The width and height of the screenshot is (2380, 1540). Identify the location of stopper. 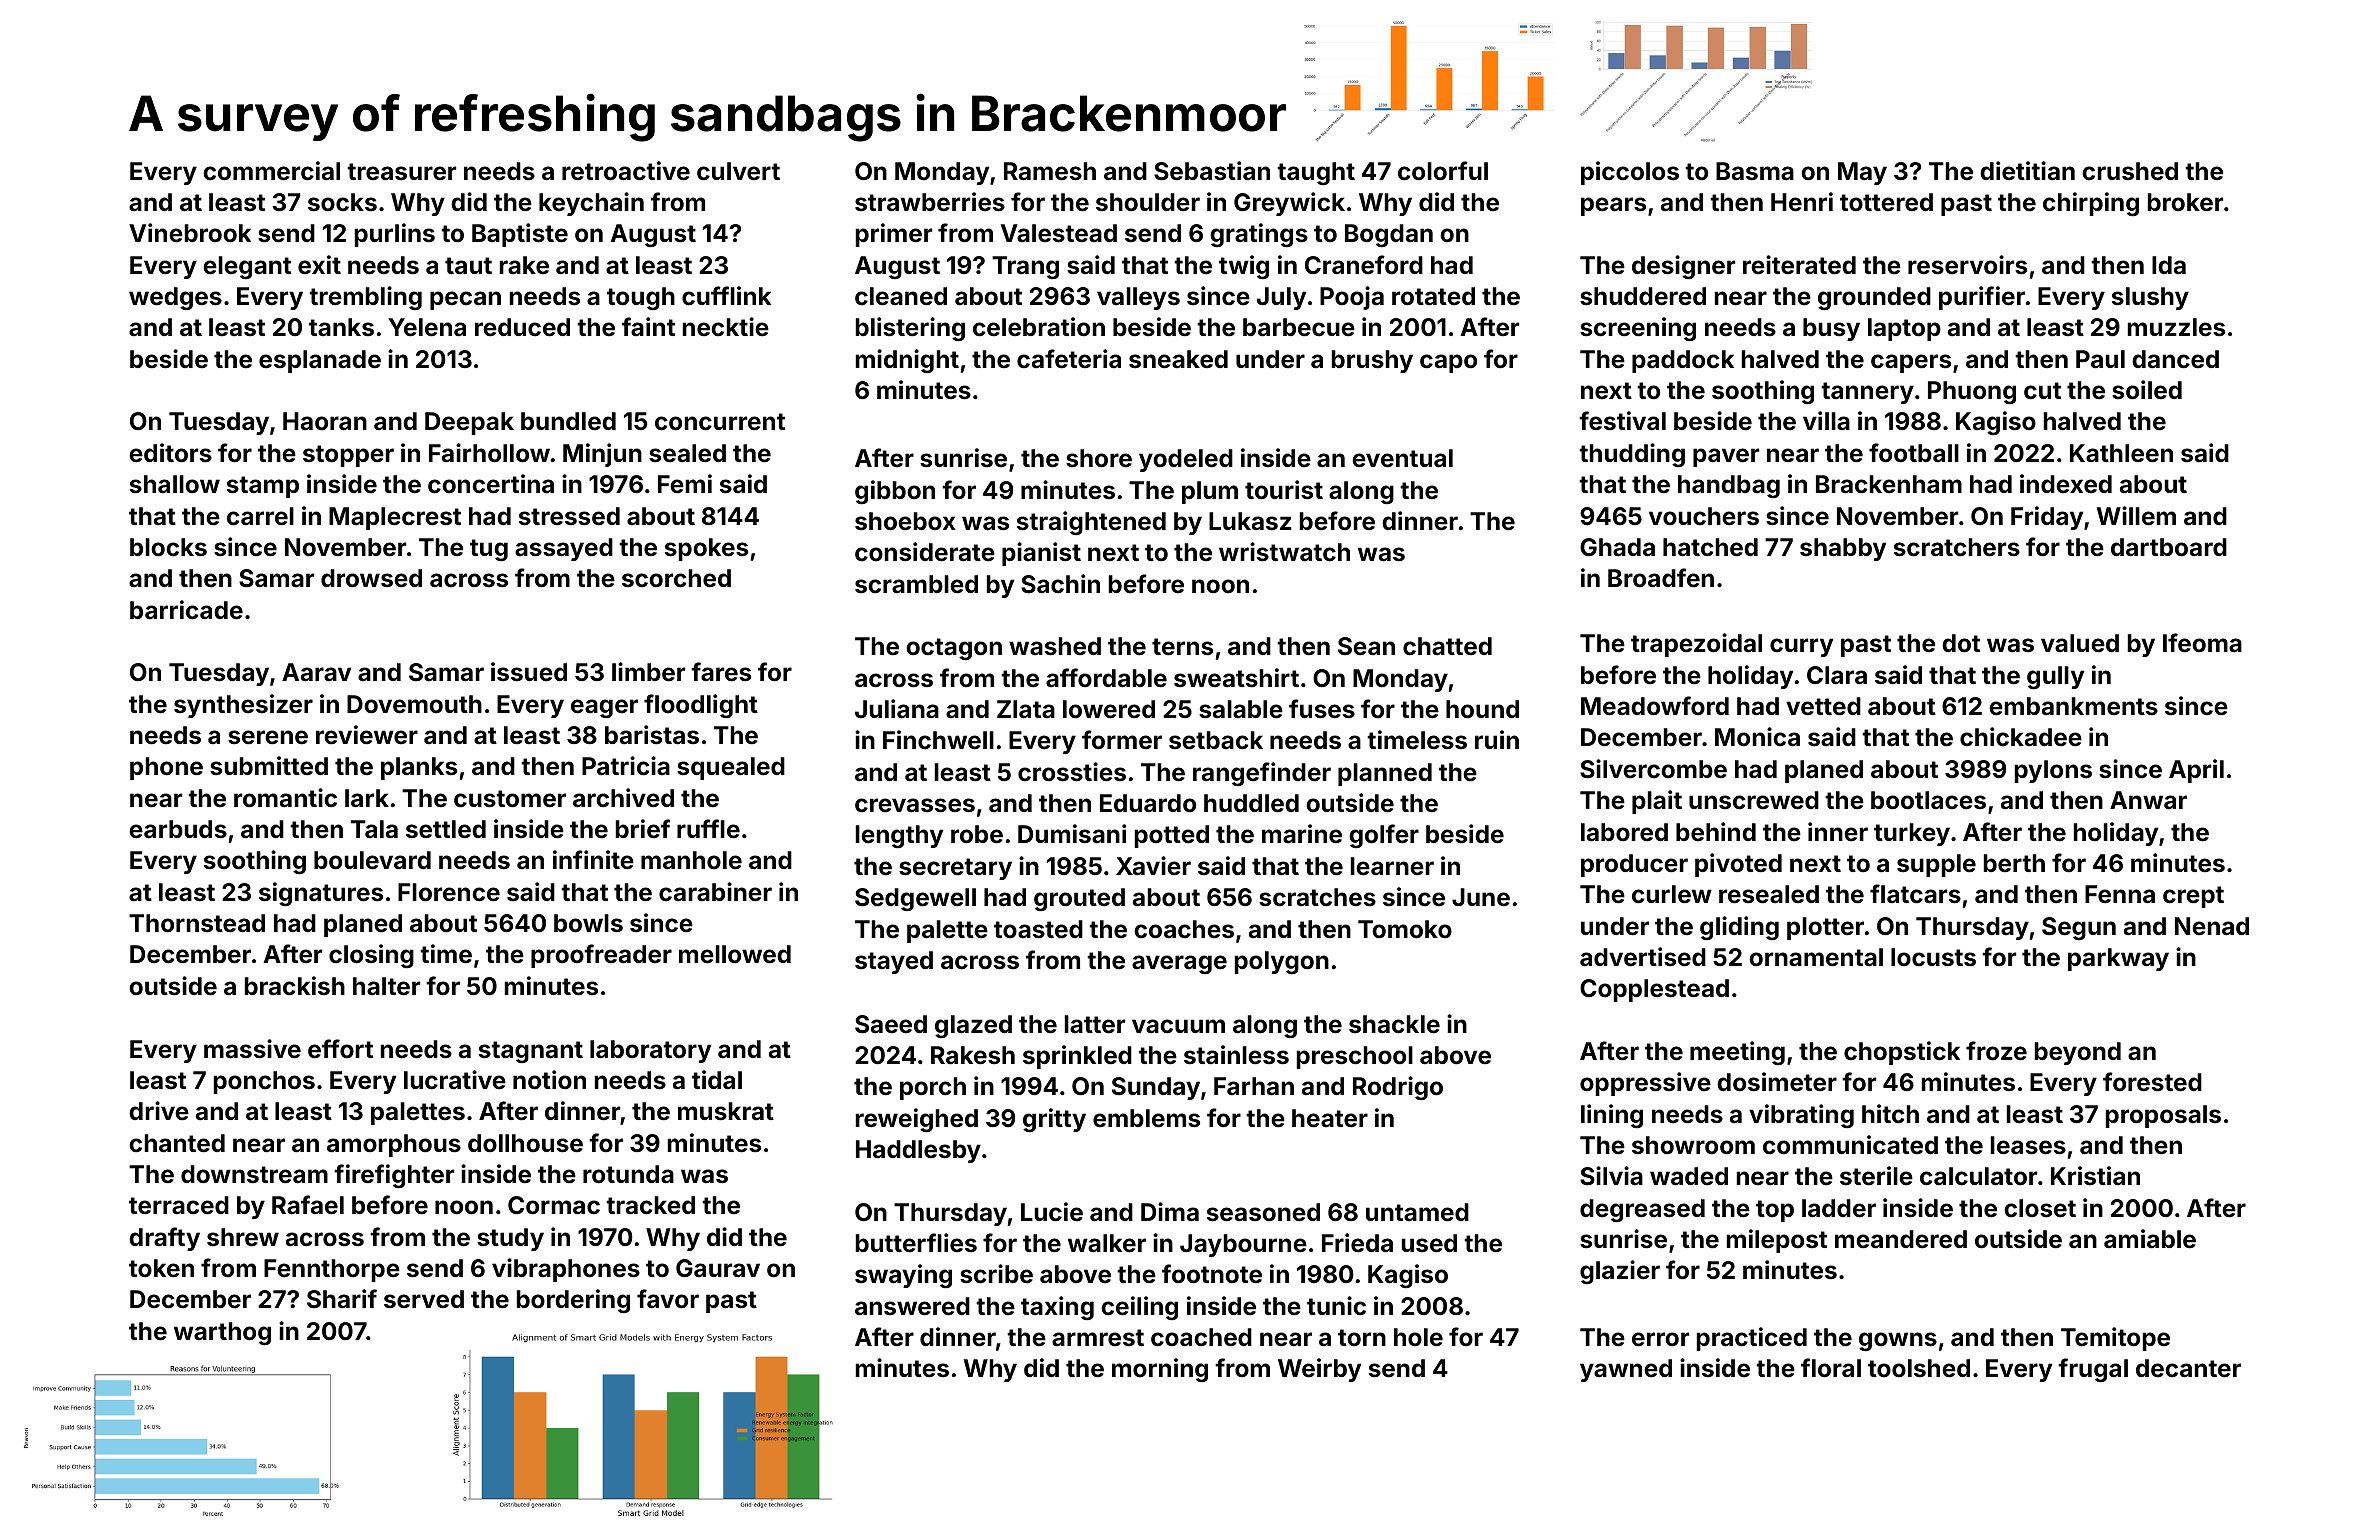
(348, 456).
